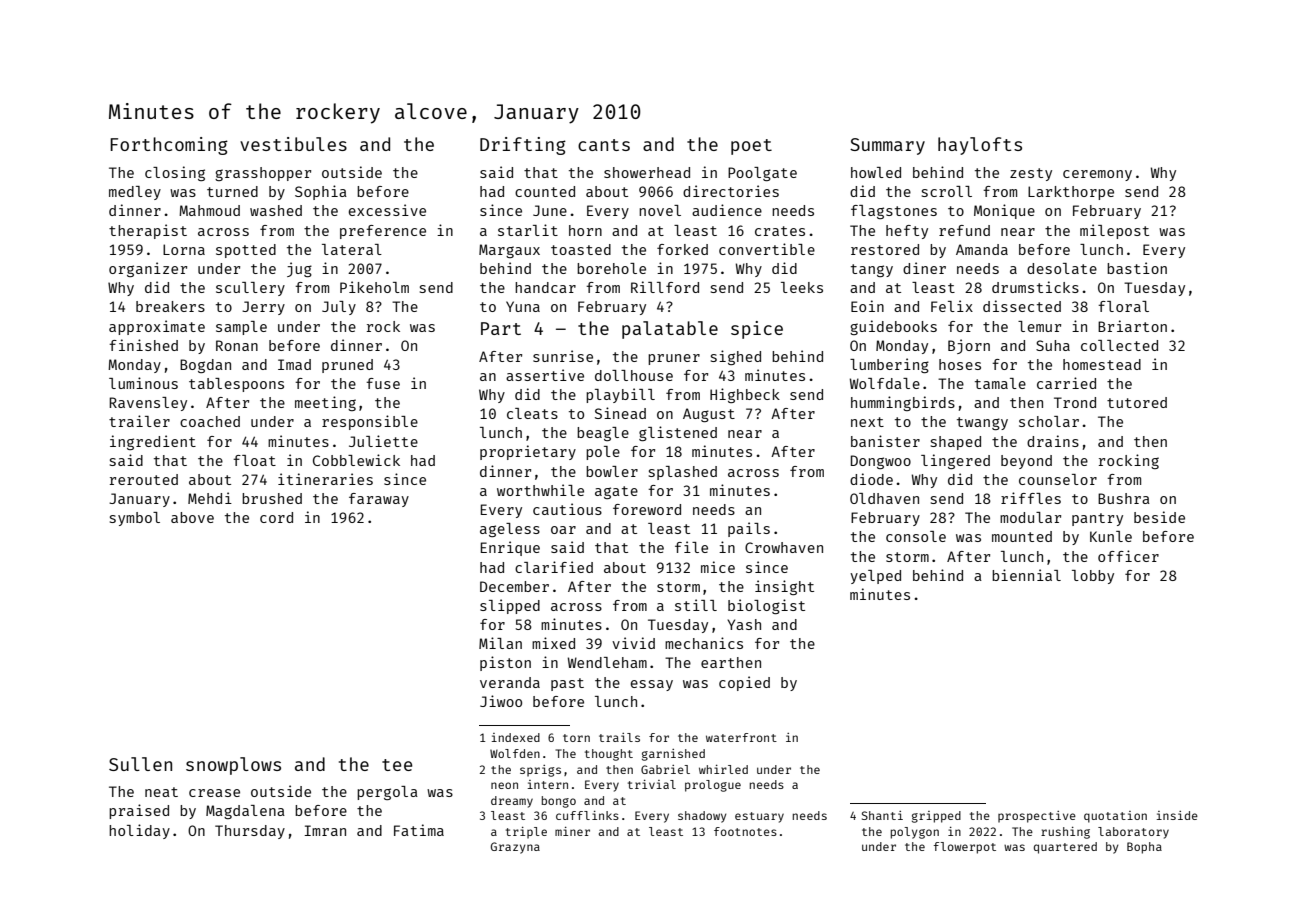 The image size is (1308, 924). Describe the element at coordinates (1022, 536) in the image. I see `mounted` at that location.
